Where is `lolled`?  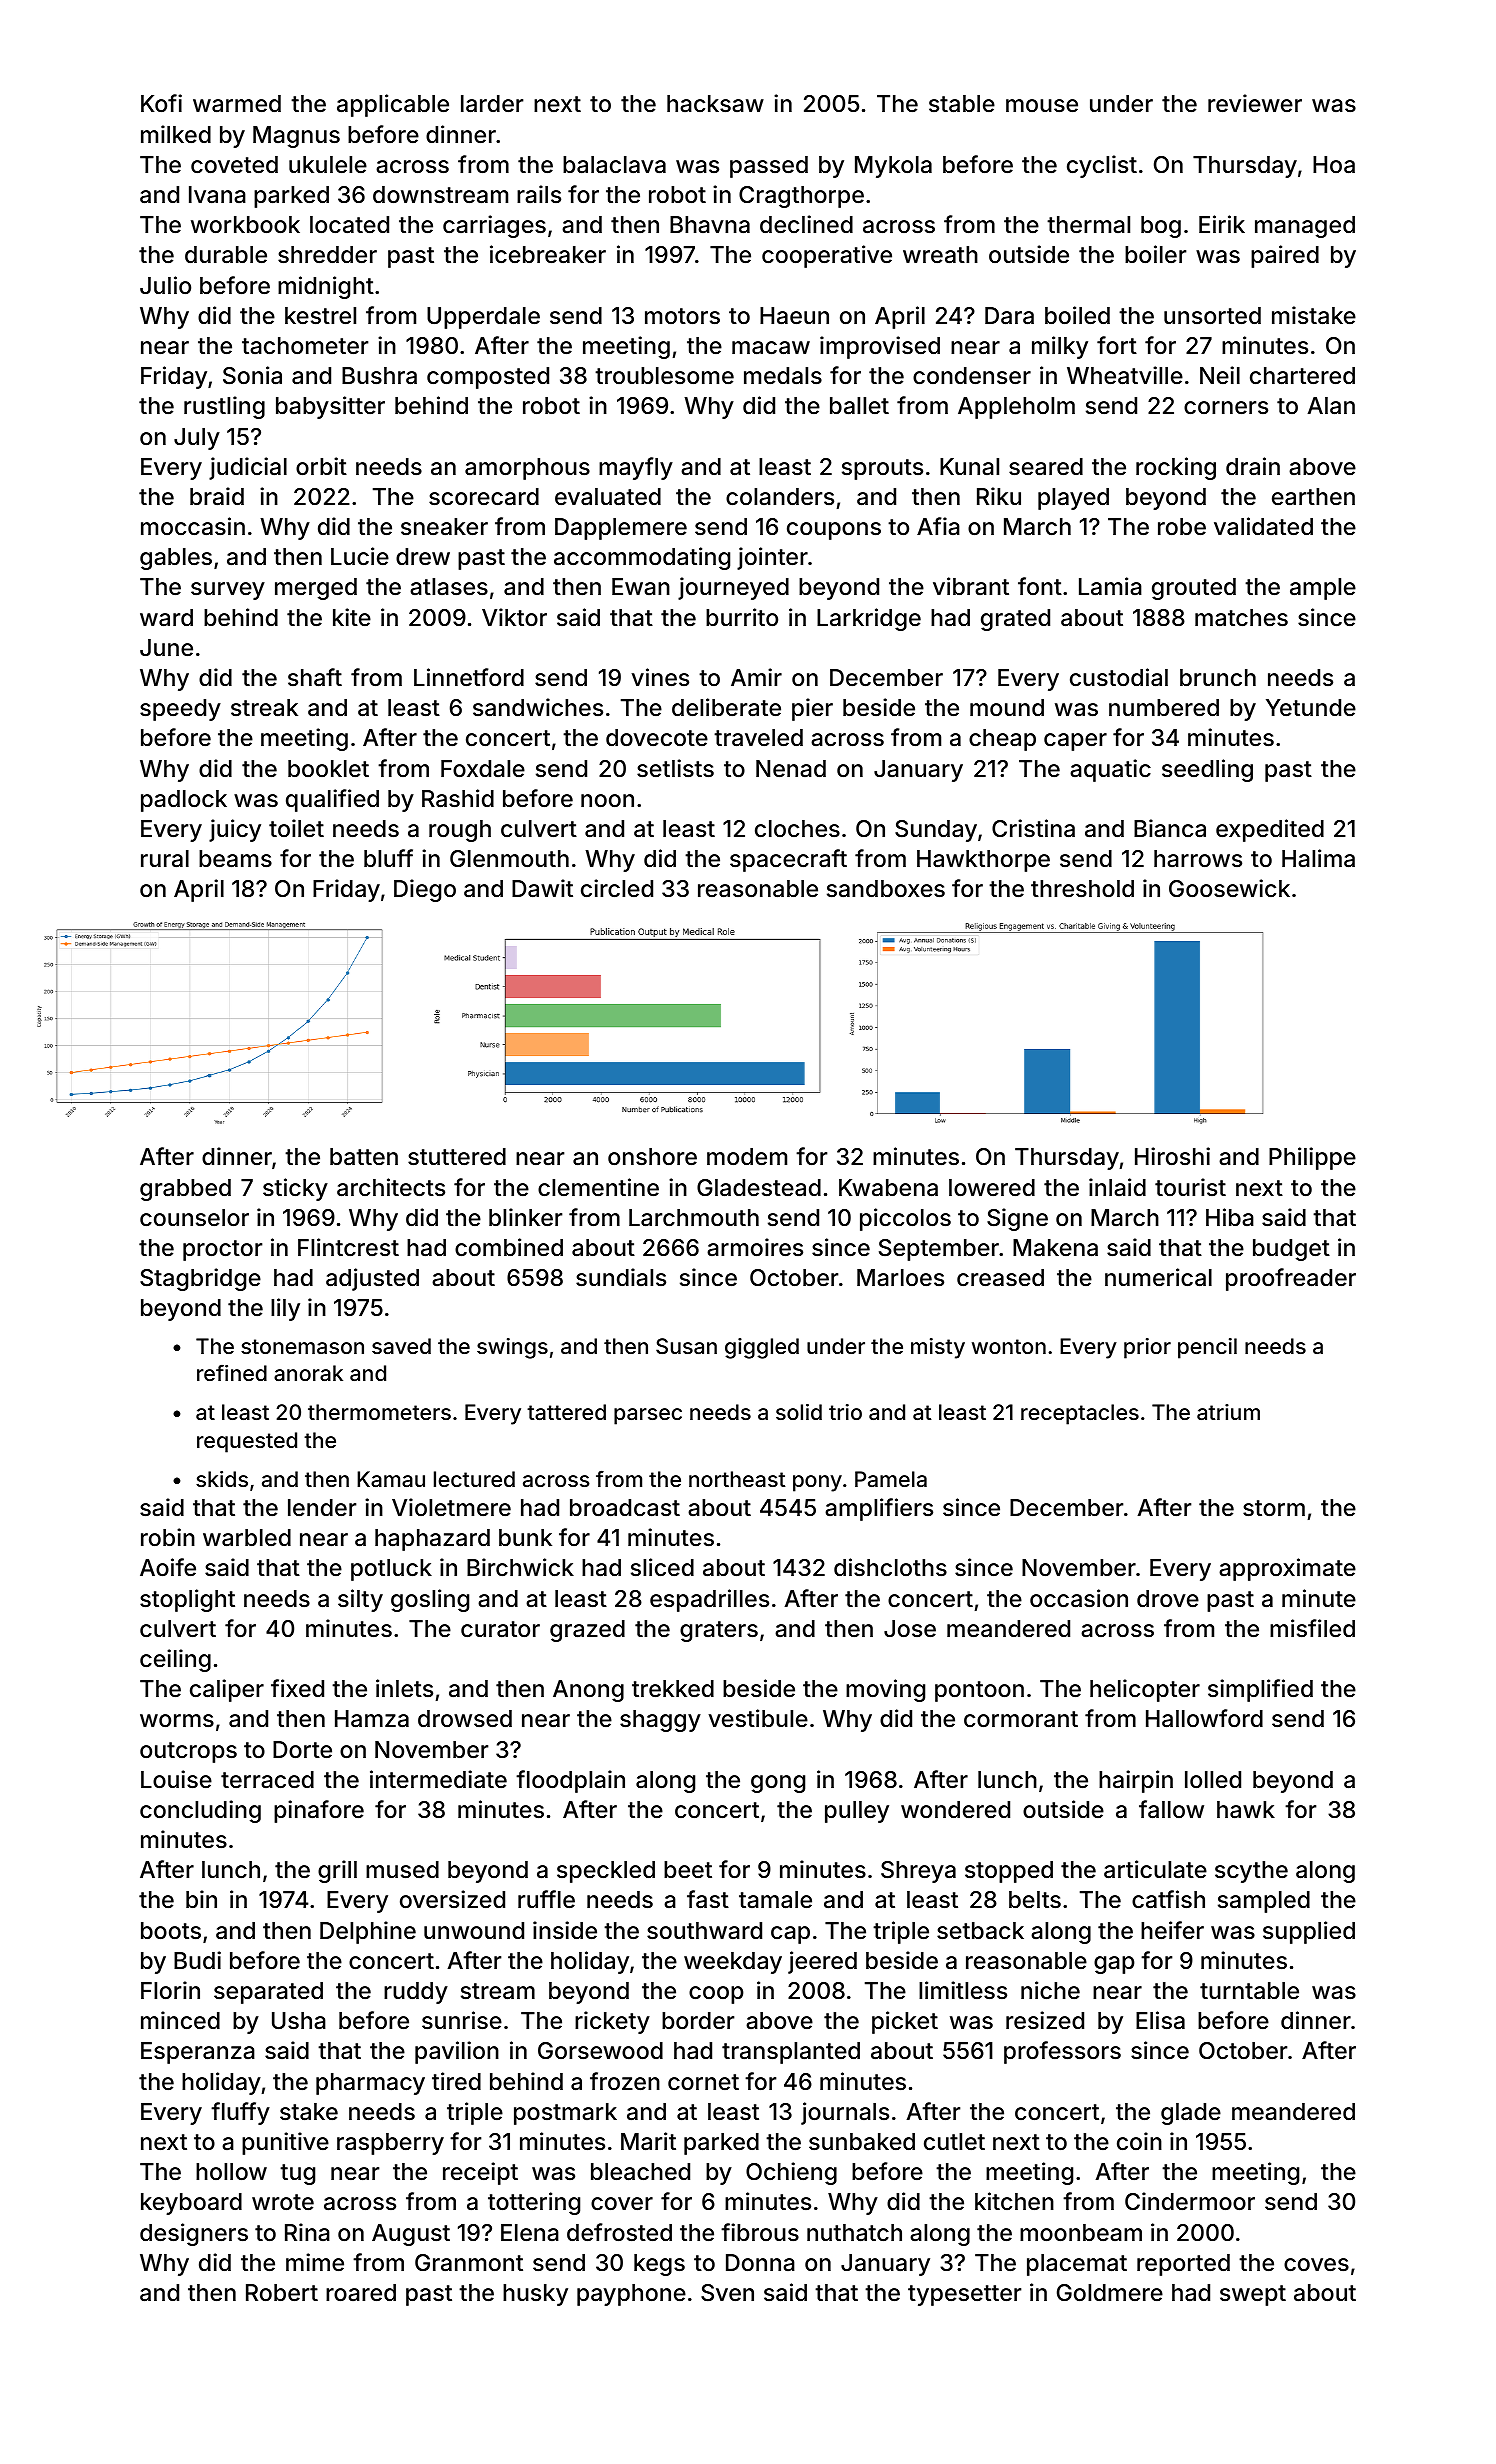
lolled is located at coordinates (1213, 1780).
